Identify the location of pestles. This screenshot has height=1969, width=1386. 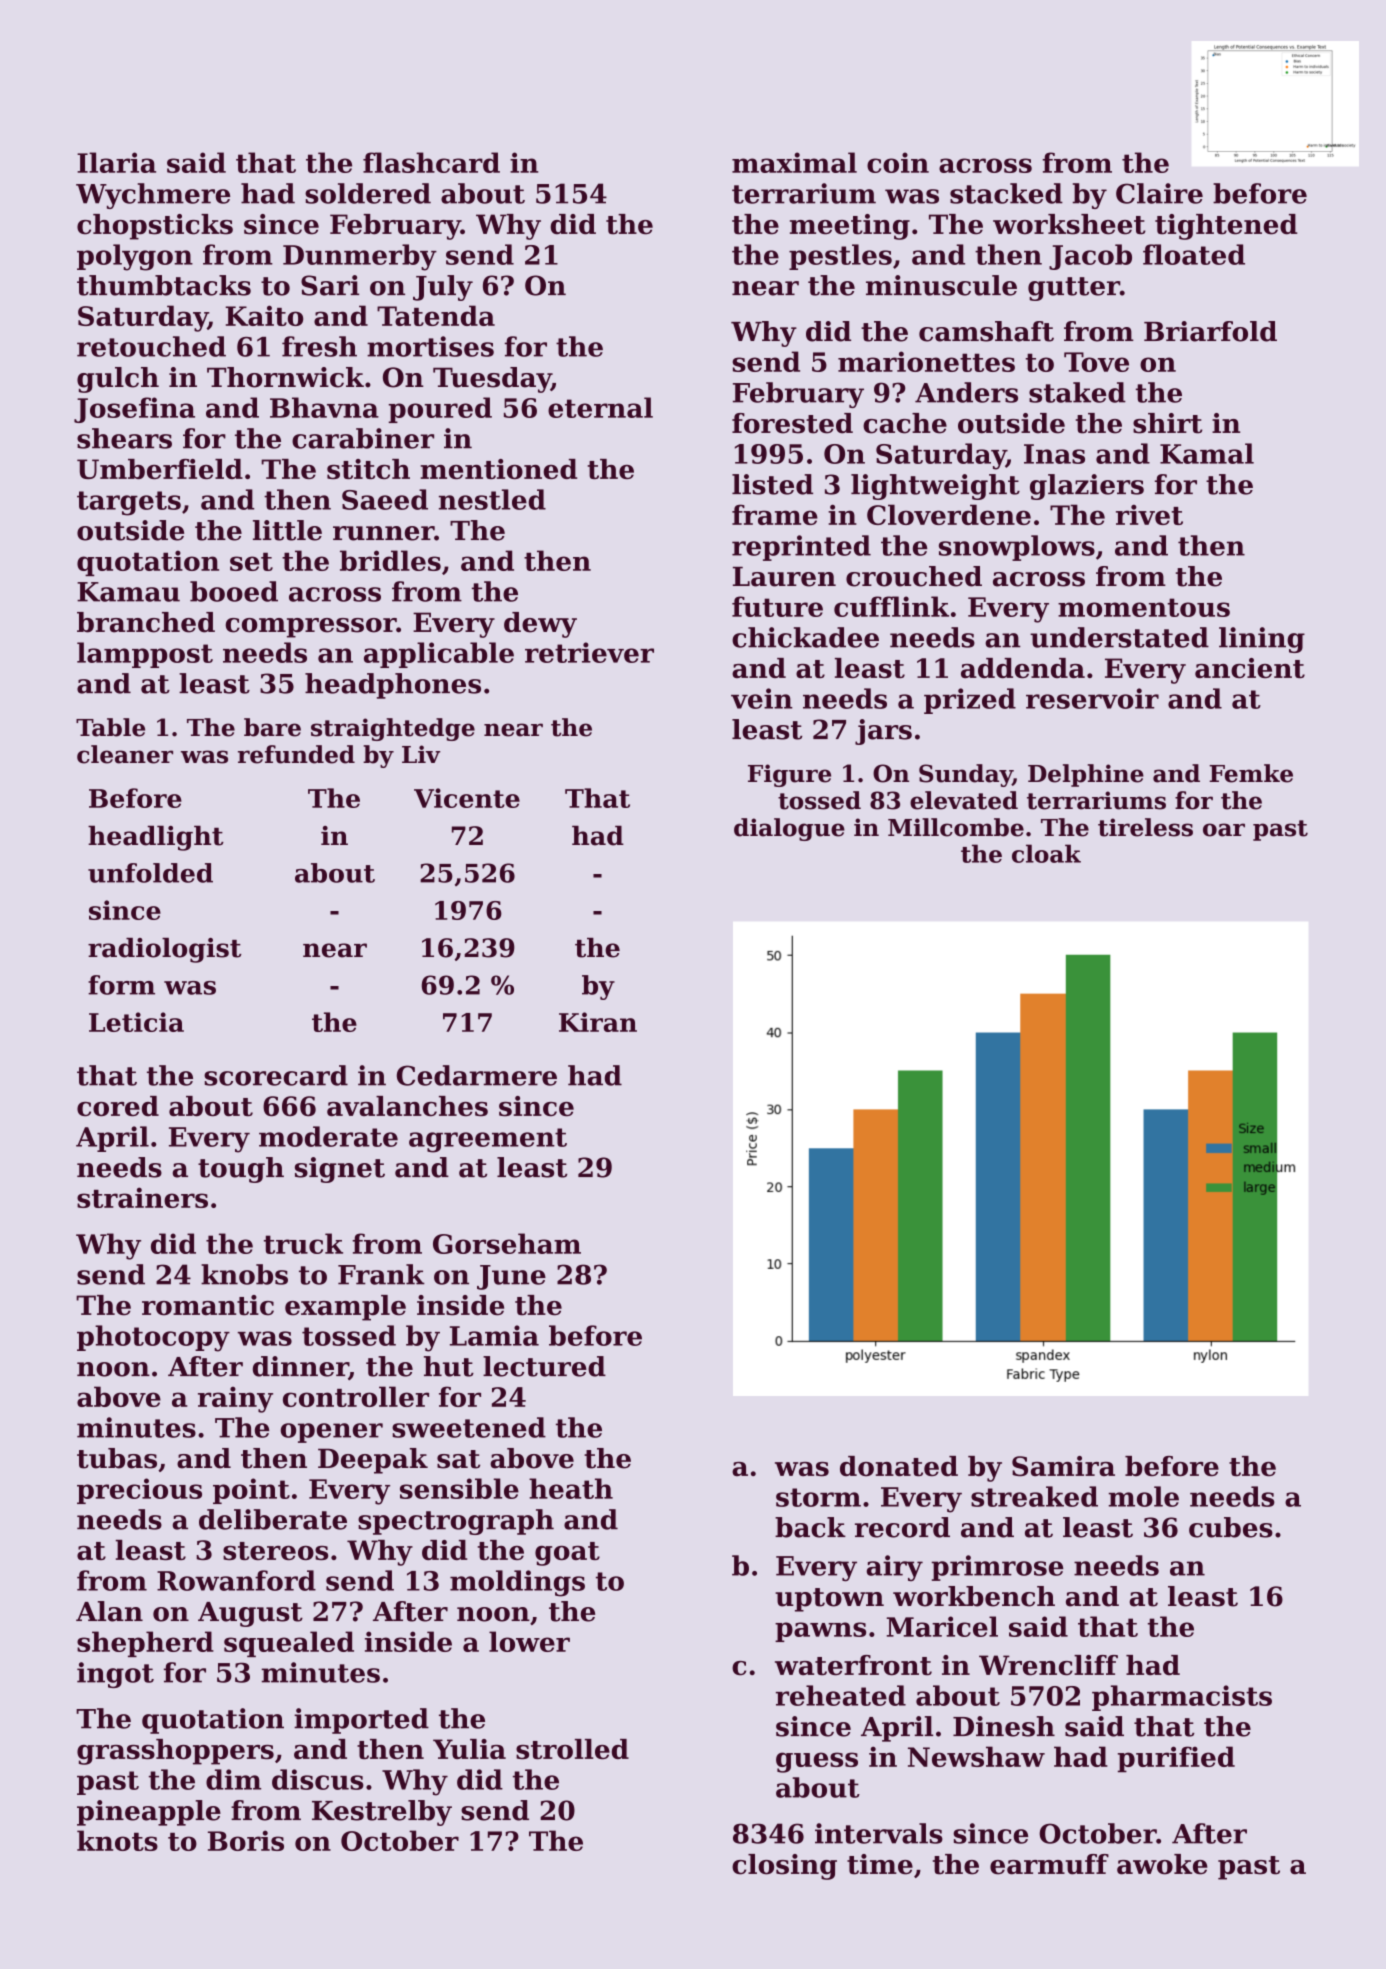
(840, 257).
